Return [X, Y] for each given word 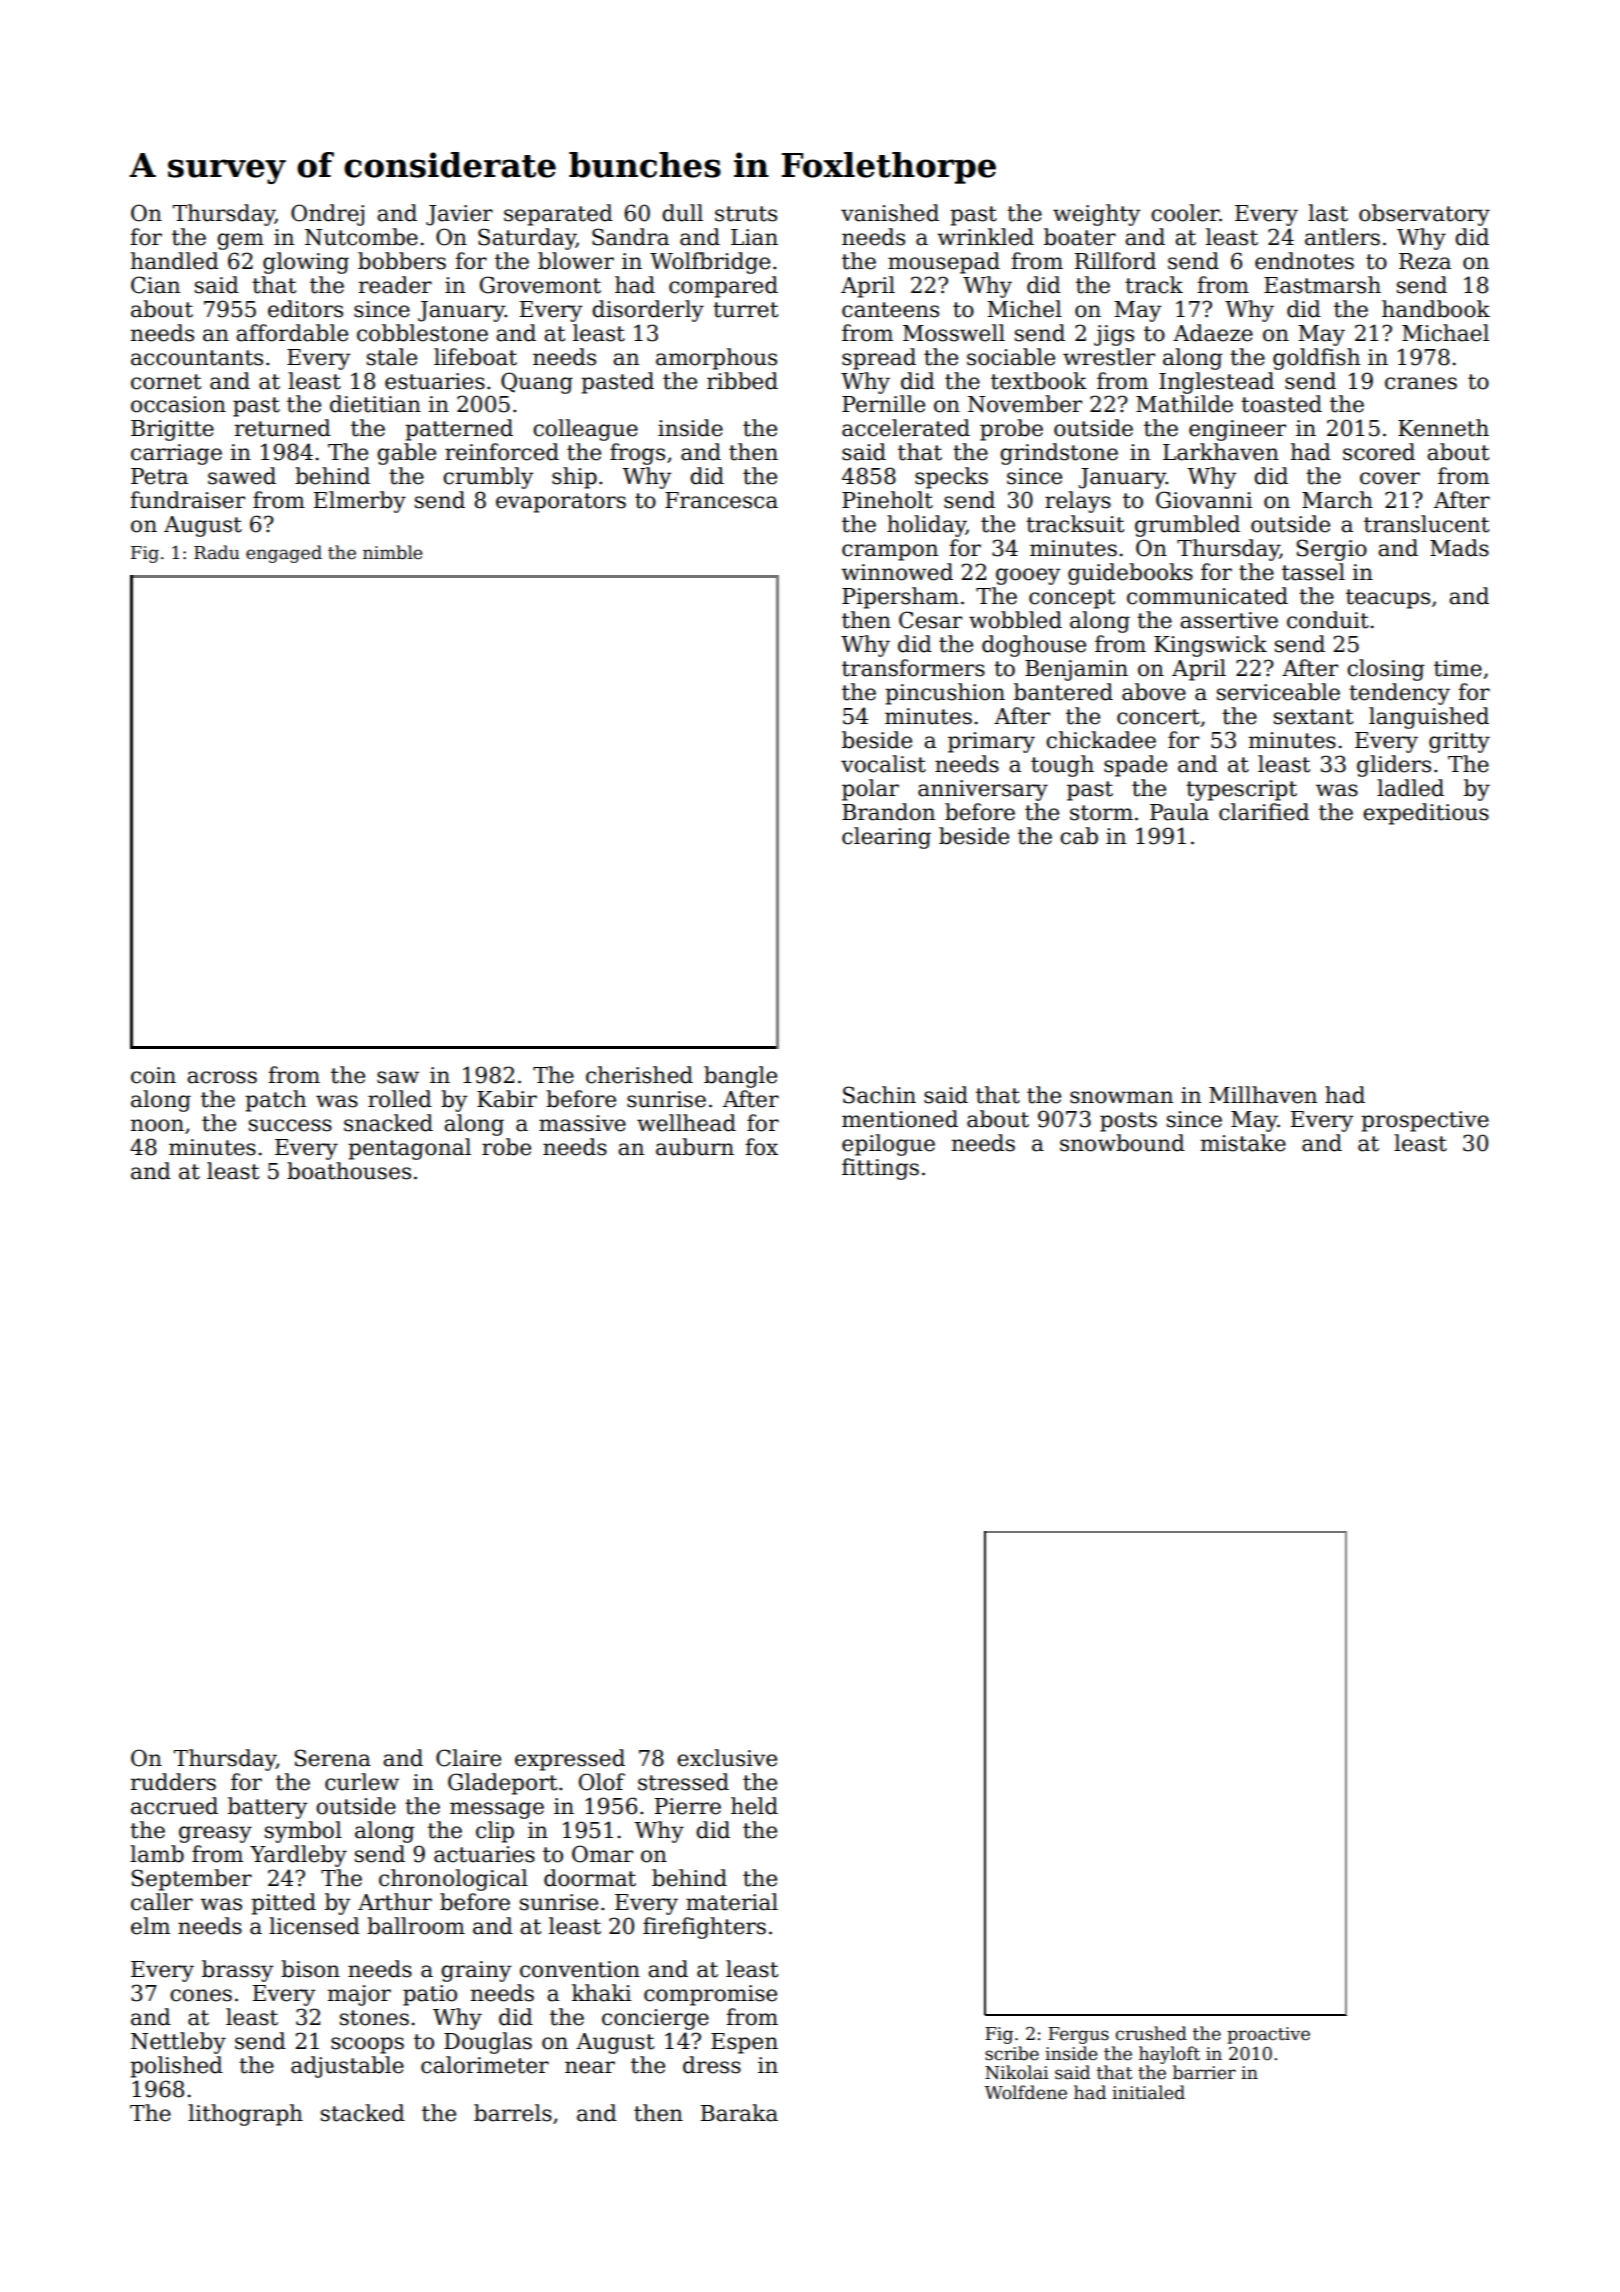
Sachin [879, 1095]
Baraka [739, 2113]
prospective [1425, 1121]
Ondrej [327, 215]
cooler [1185, 213]
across [222, 1077]
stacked [363, 2113]
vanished [890, 213]
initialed [1148, 2092]
